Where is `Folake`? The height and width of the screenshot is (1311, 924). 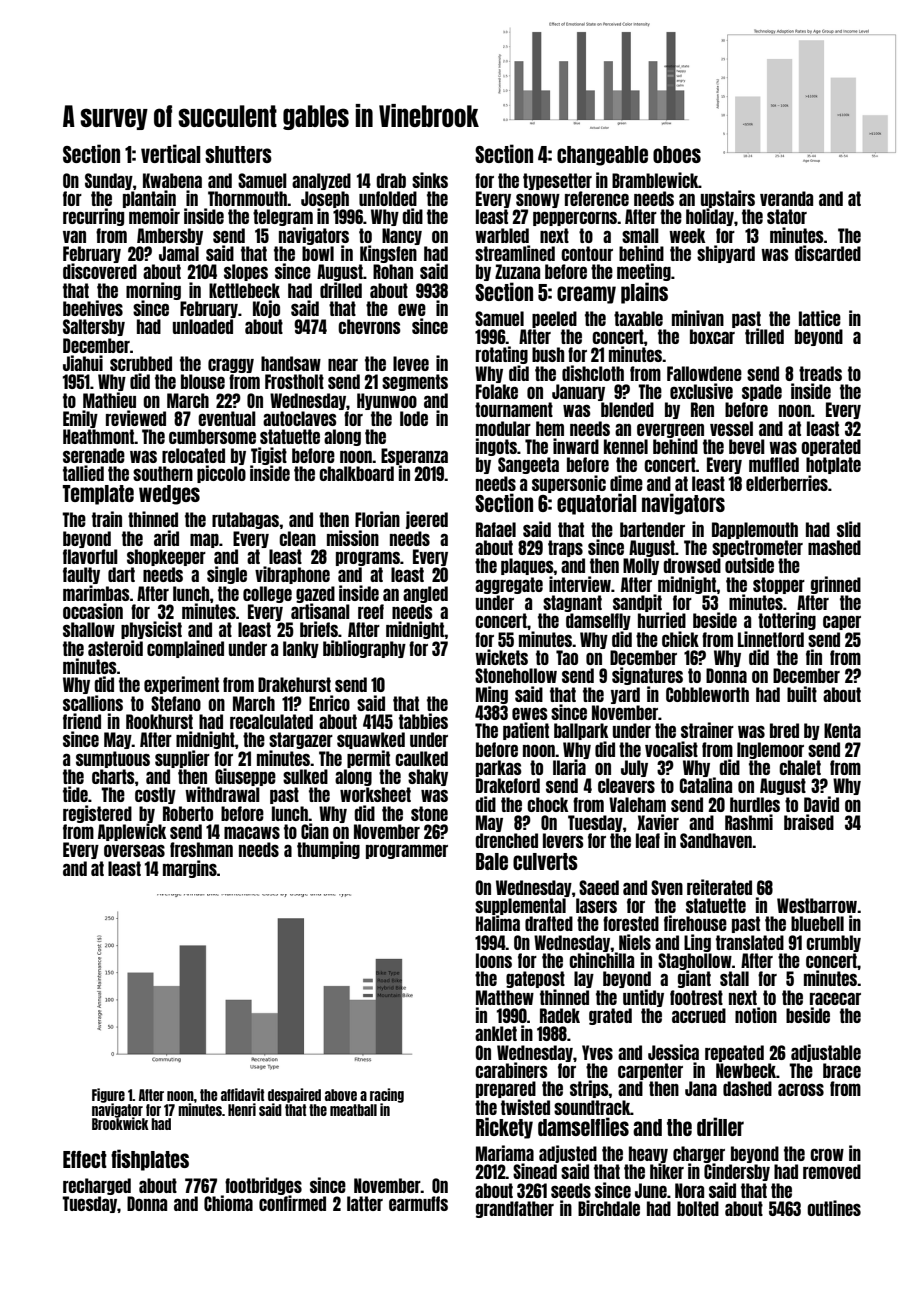 Folake is located at coordinates (497, 391).
